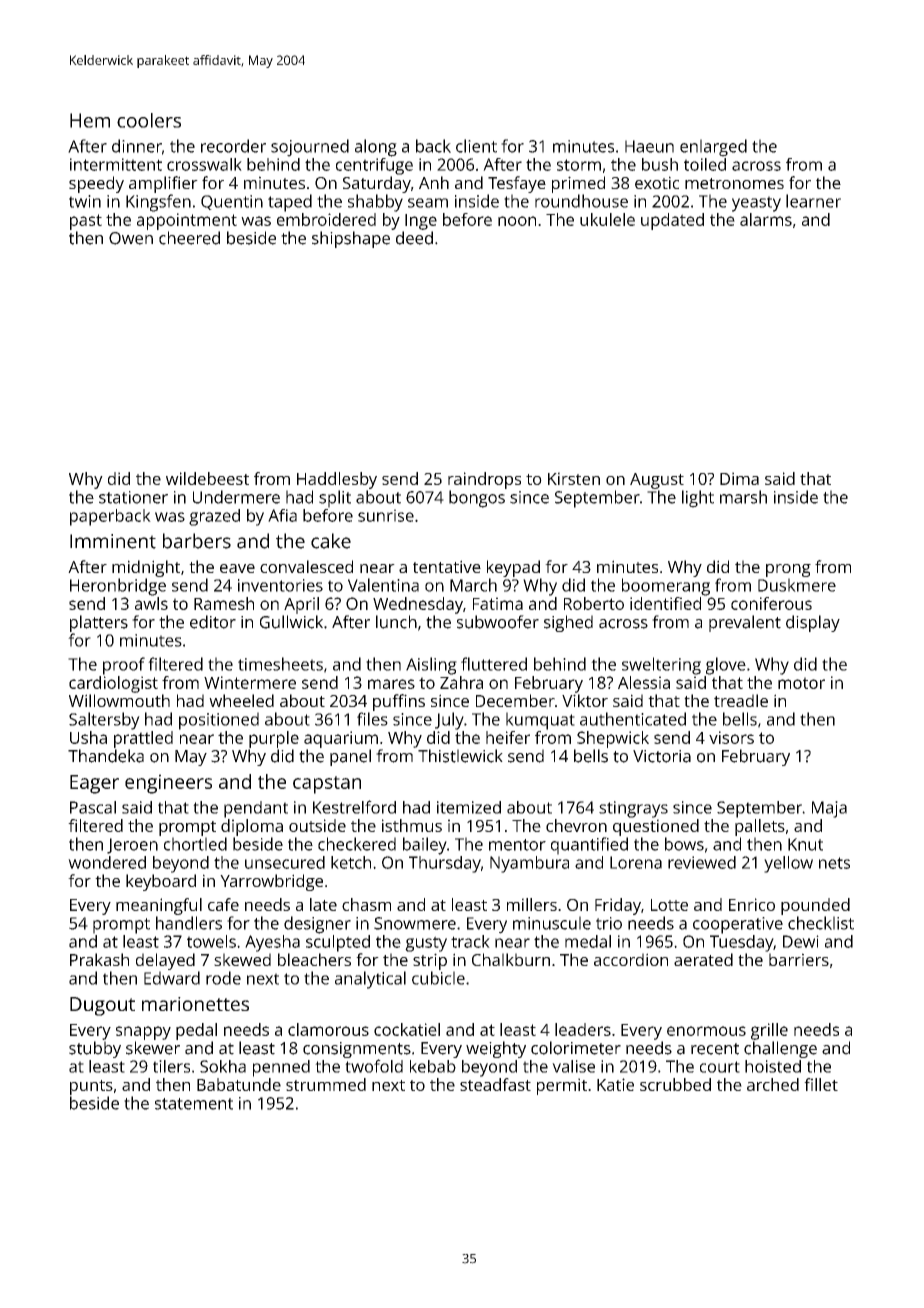  Describe the element at coordinates (194, 1104) in the screenshot. I see `statement` at that location.
